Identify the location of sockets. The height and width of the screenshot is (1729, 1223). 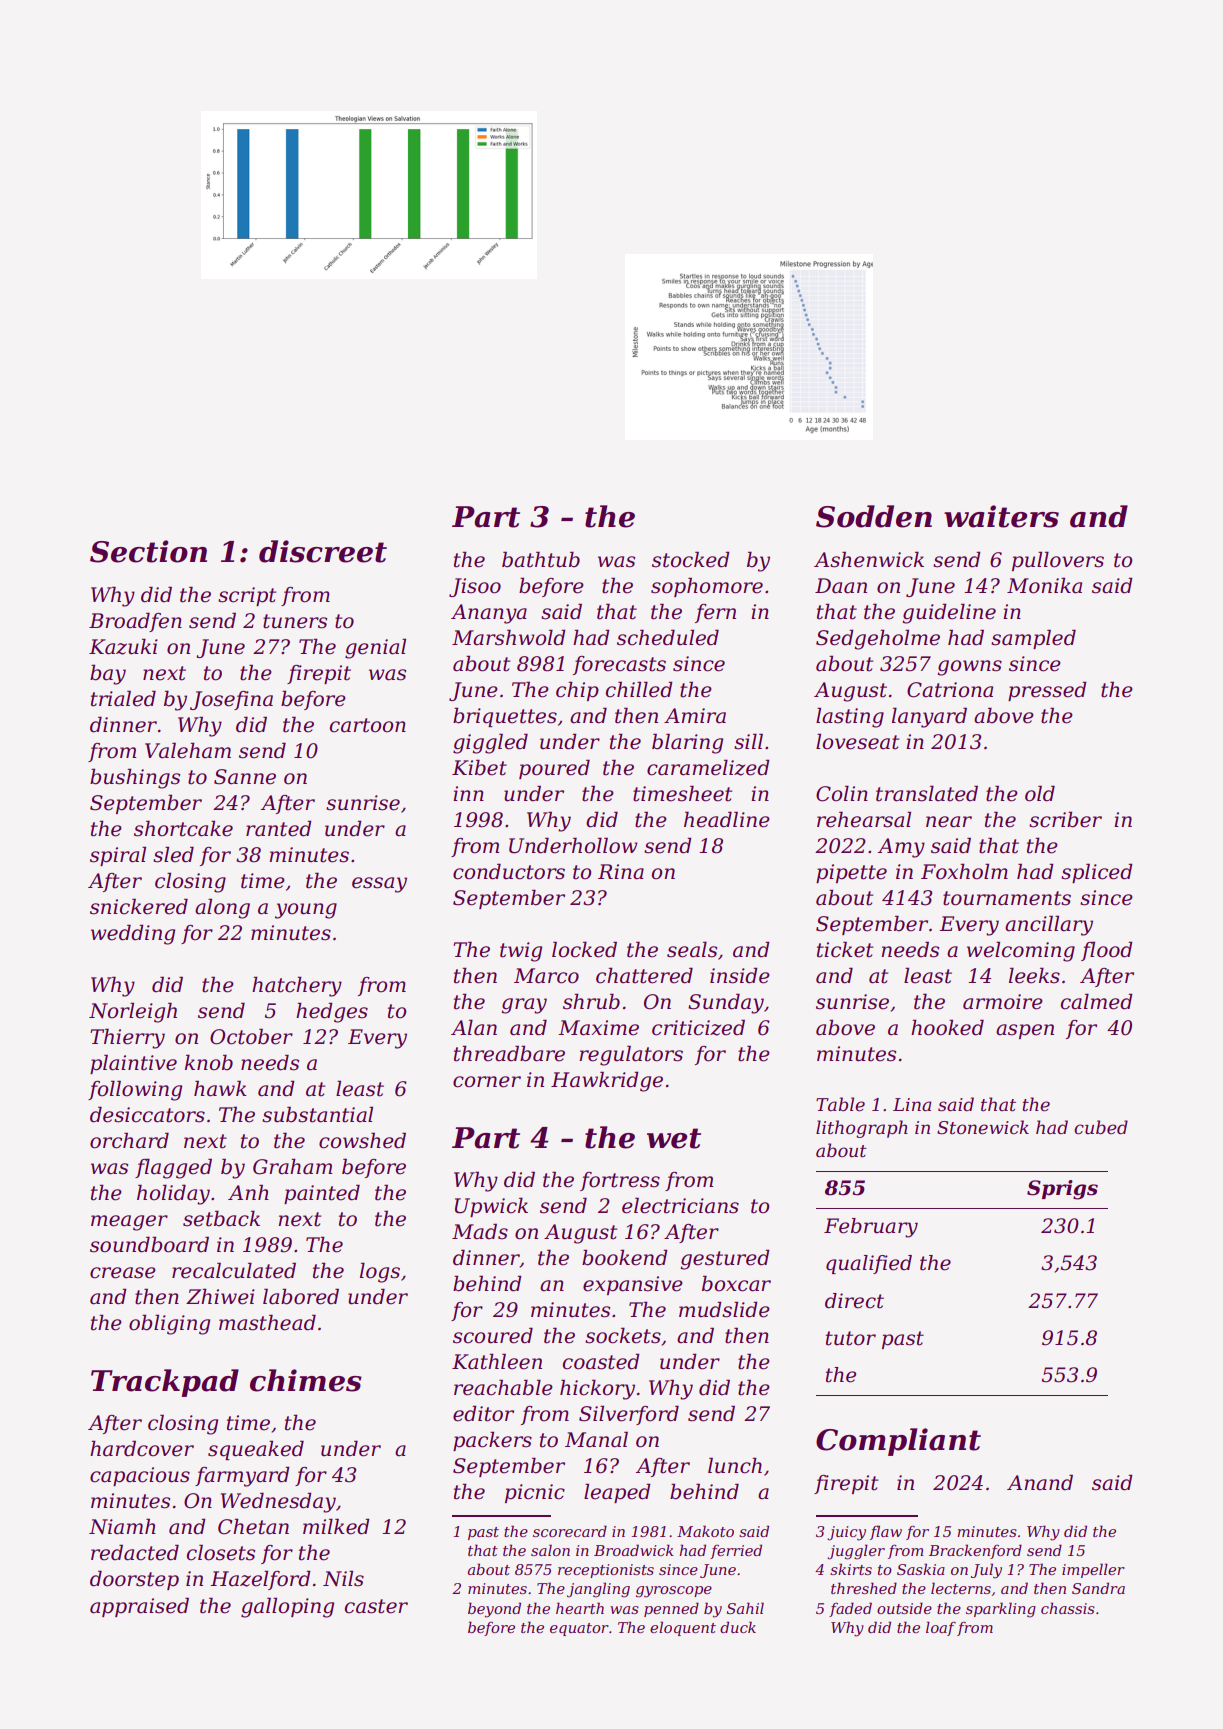
(623, 1335).
